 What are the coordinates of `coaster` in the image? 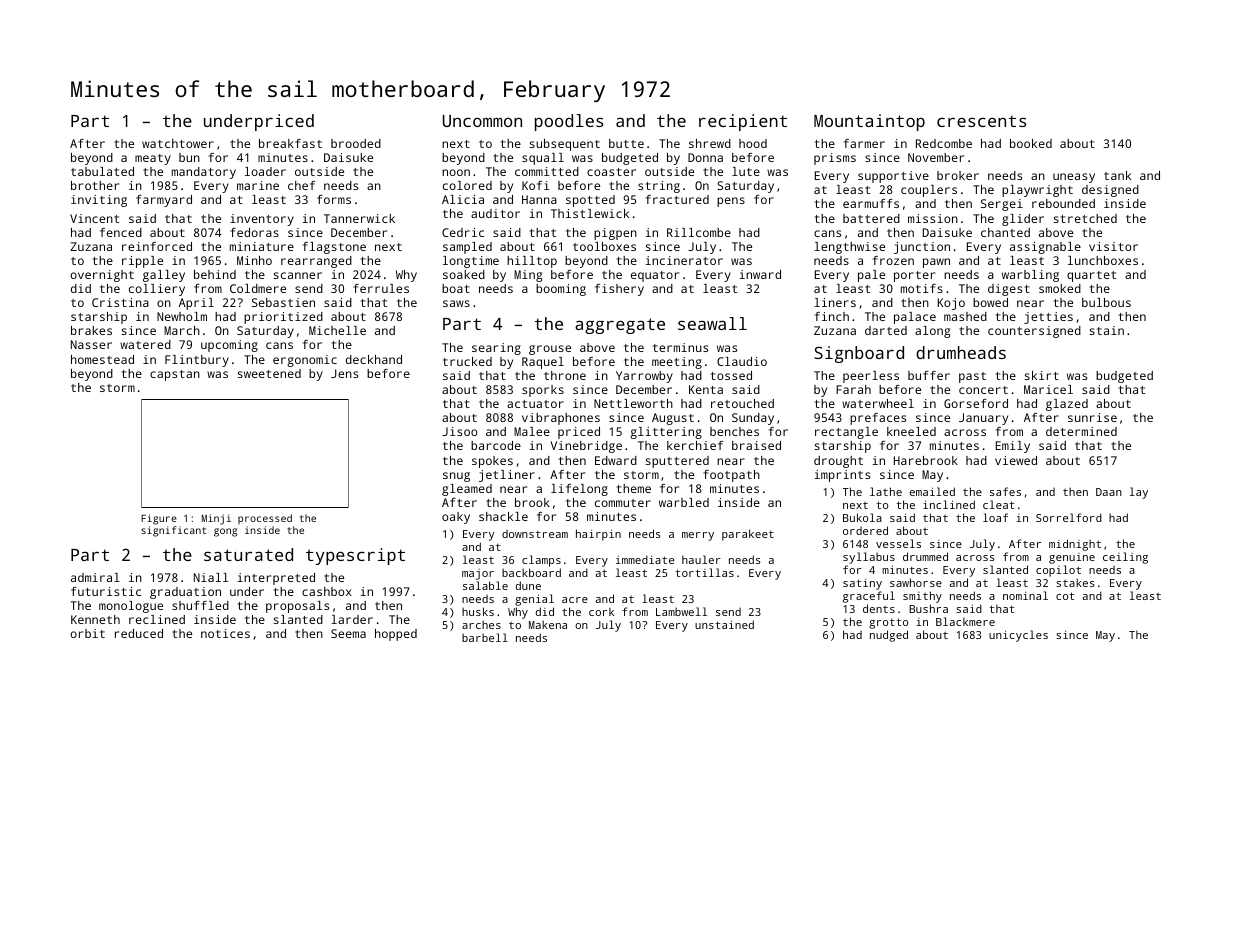 It's located at (611, 172).
